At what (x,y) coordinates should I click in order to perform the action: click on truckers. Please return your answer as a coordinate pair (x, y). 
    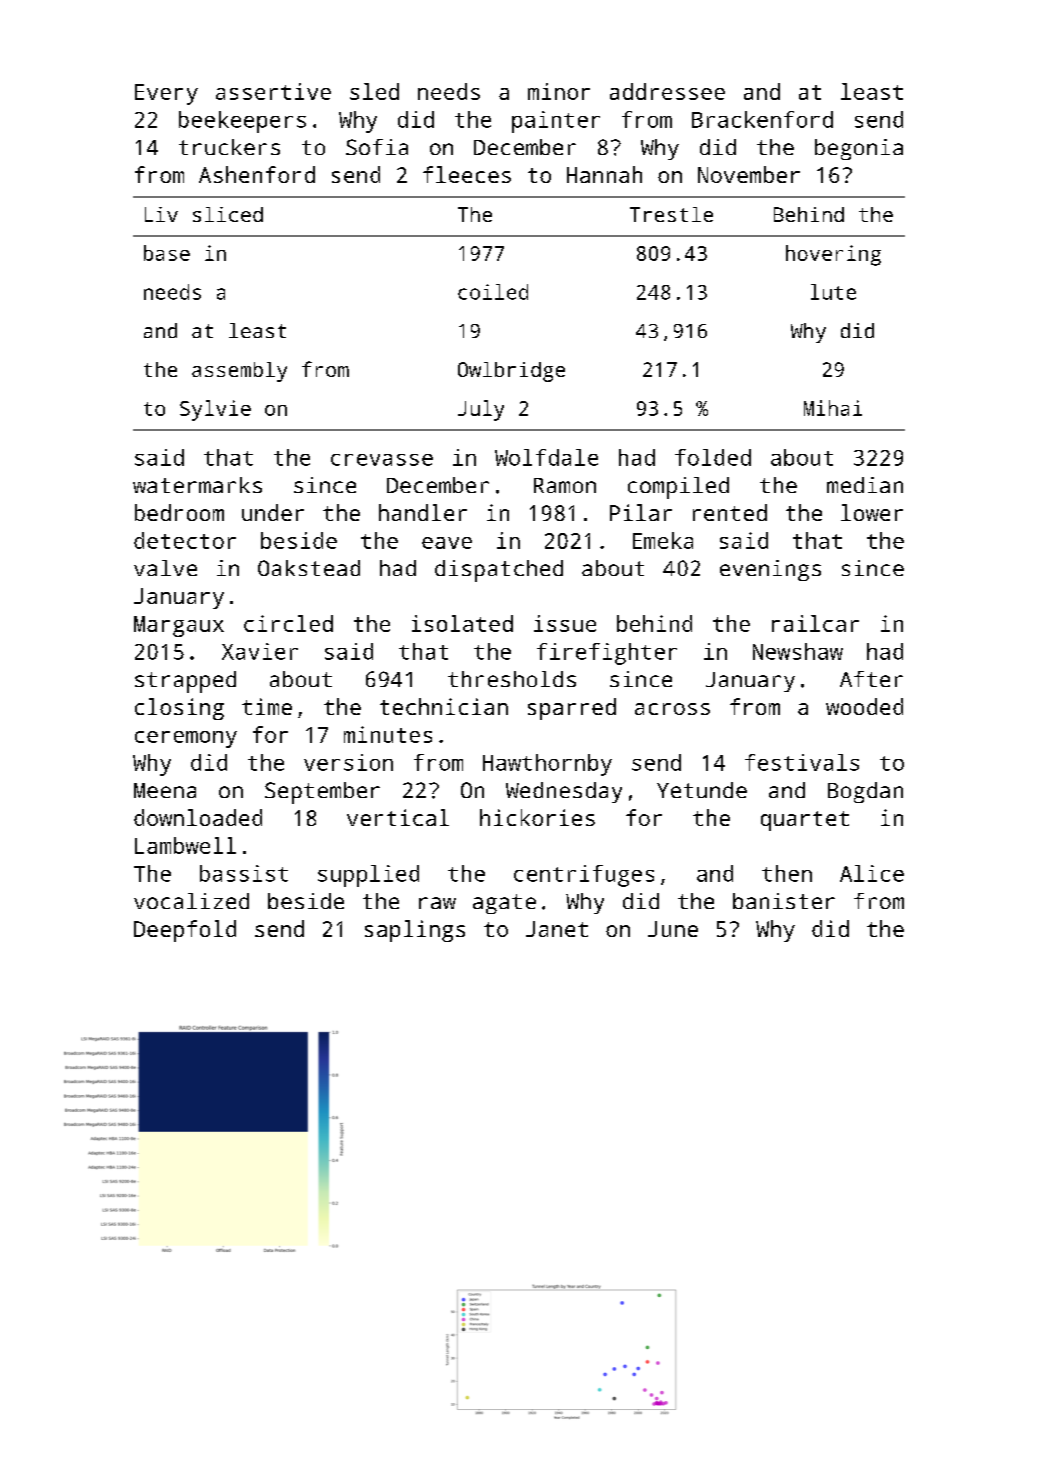
    Looking at the image, I should click on (229, 147).
